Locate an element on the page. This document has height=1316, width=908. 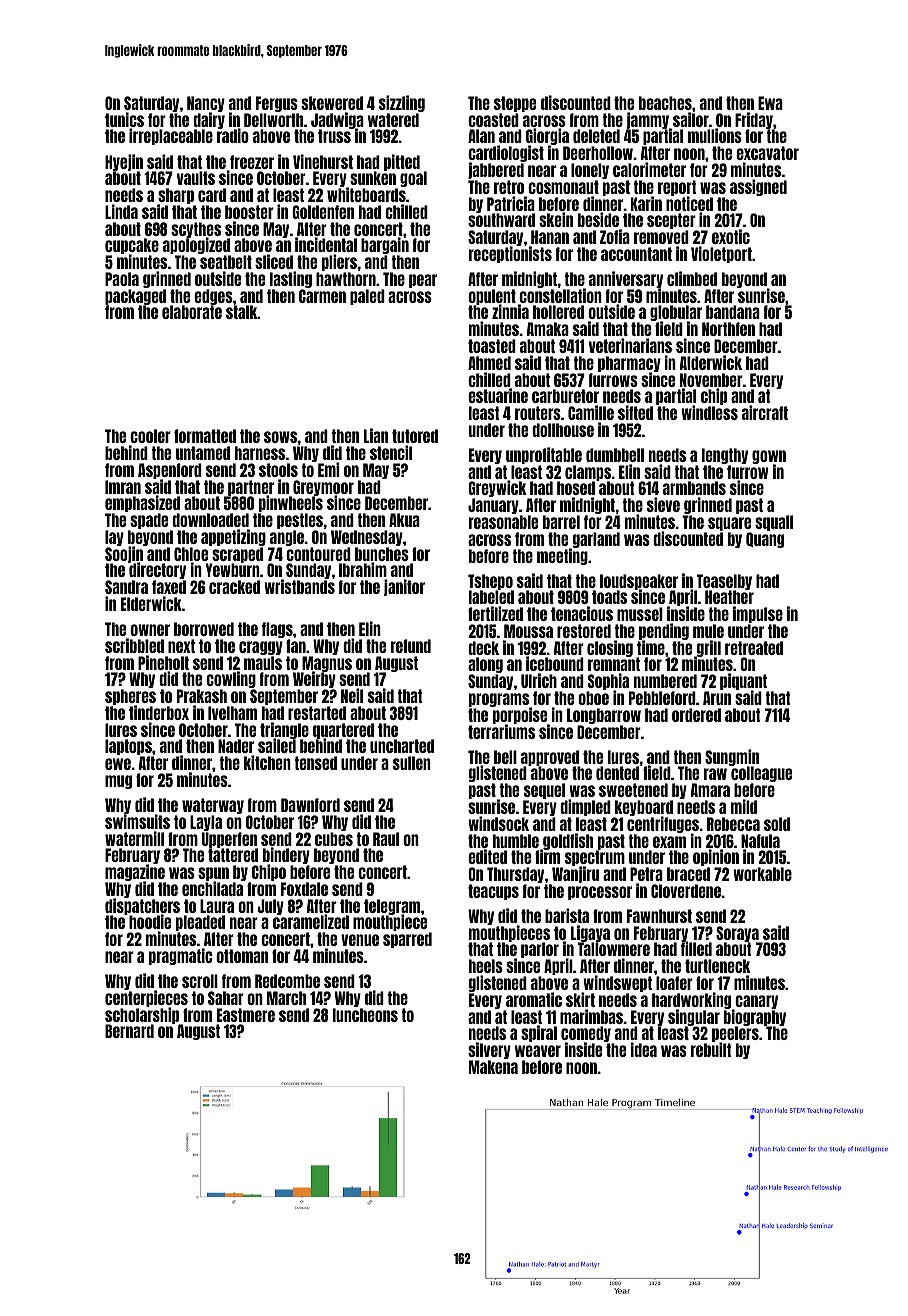
Ewa is located at coordinates (770, 103).
